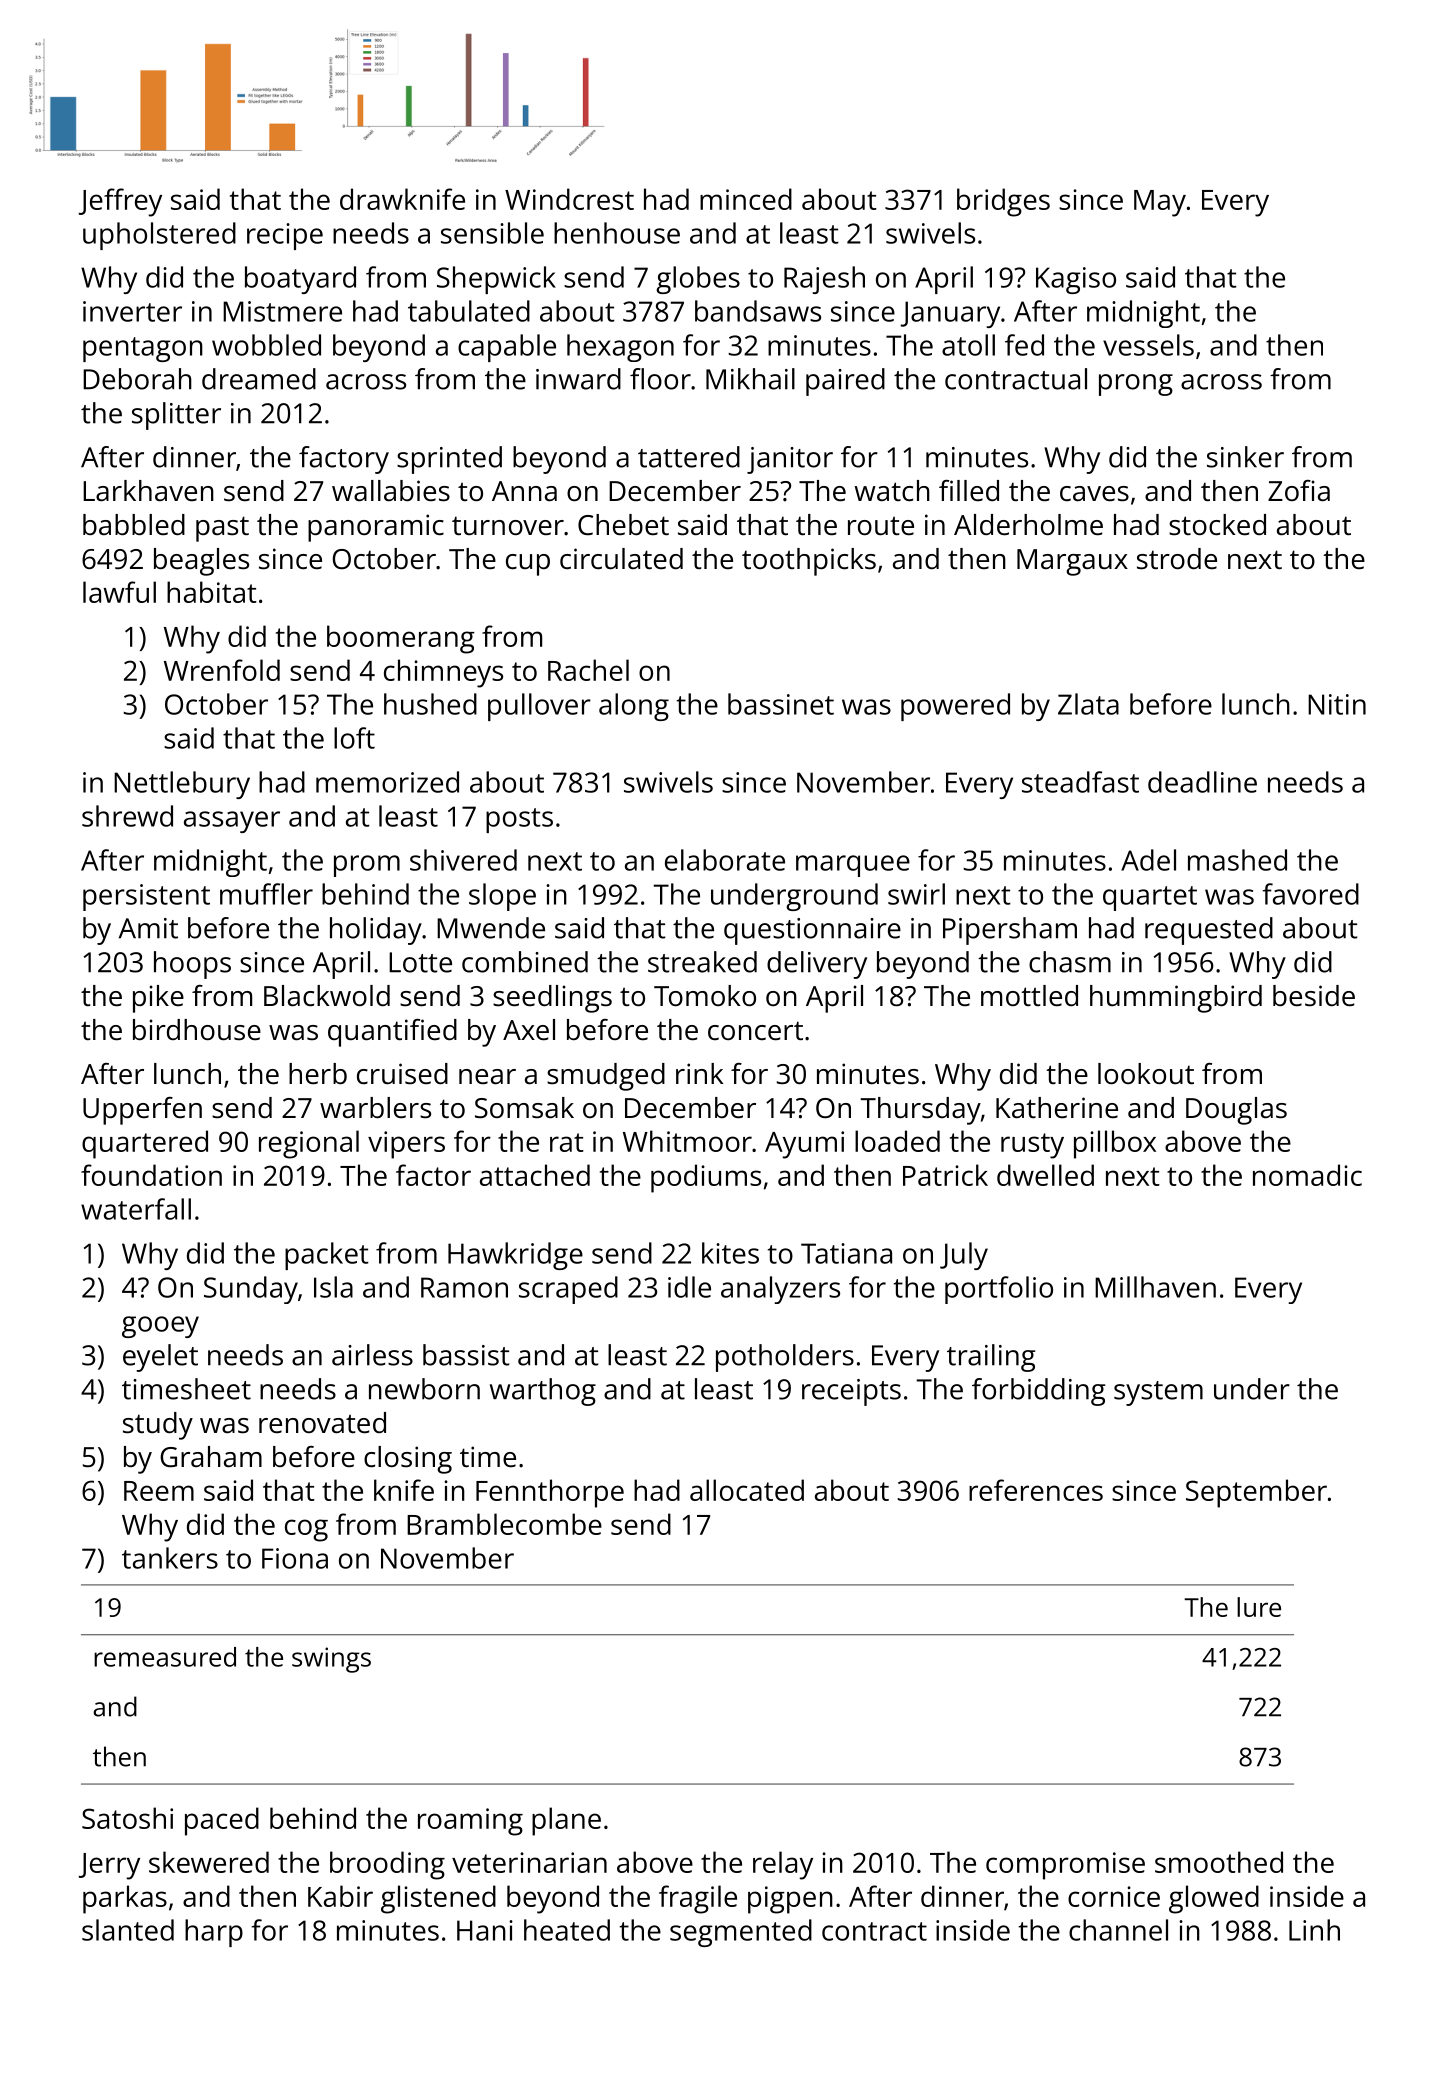 The image size is (1450, 2100). I want to click on minced, so click(746, 199).
